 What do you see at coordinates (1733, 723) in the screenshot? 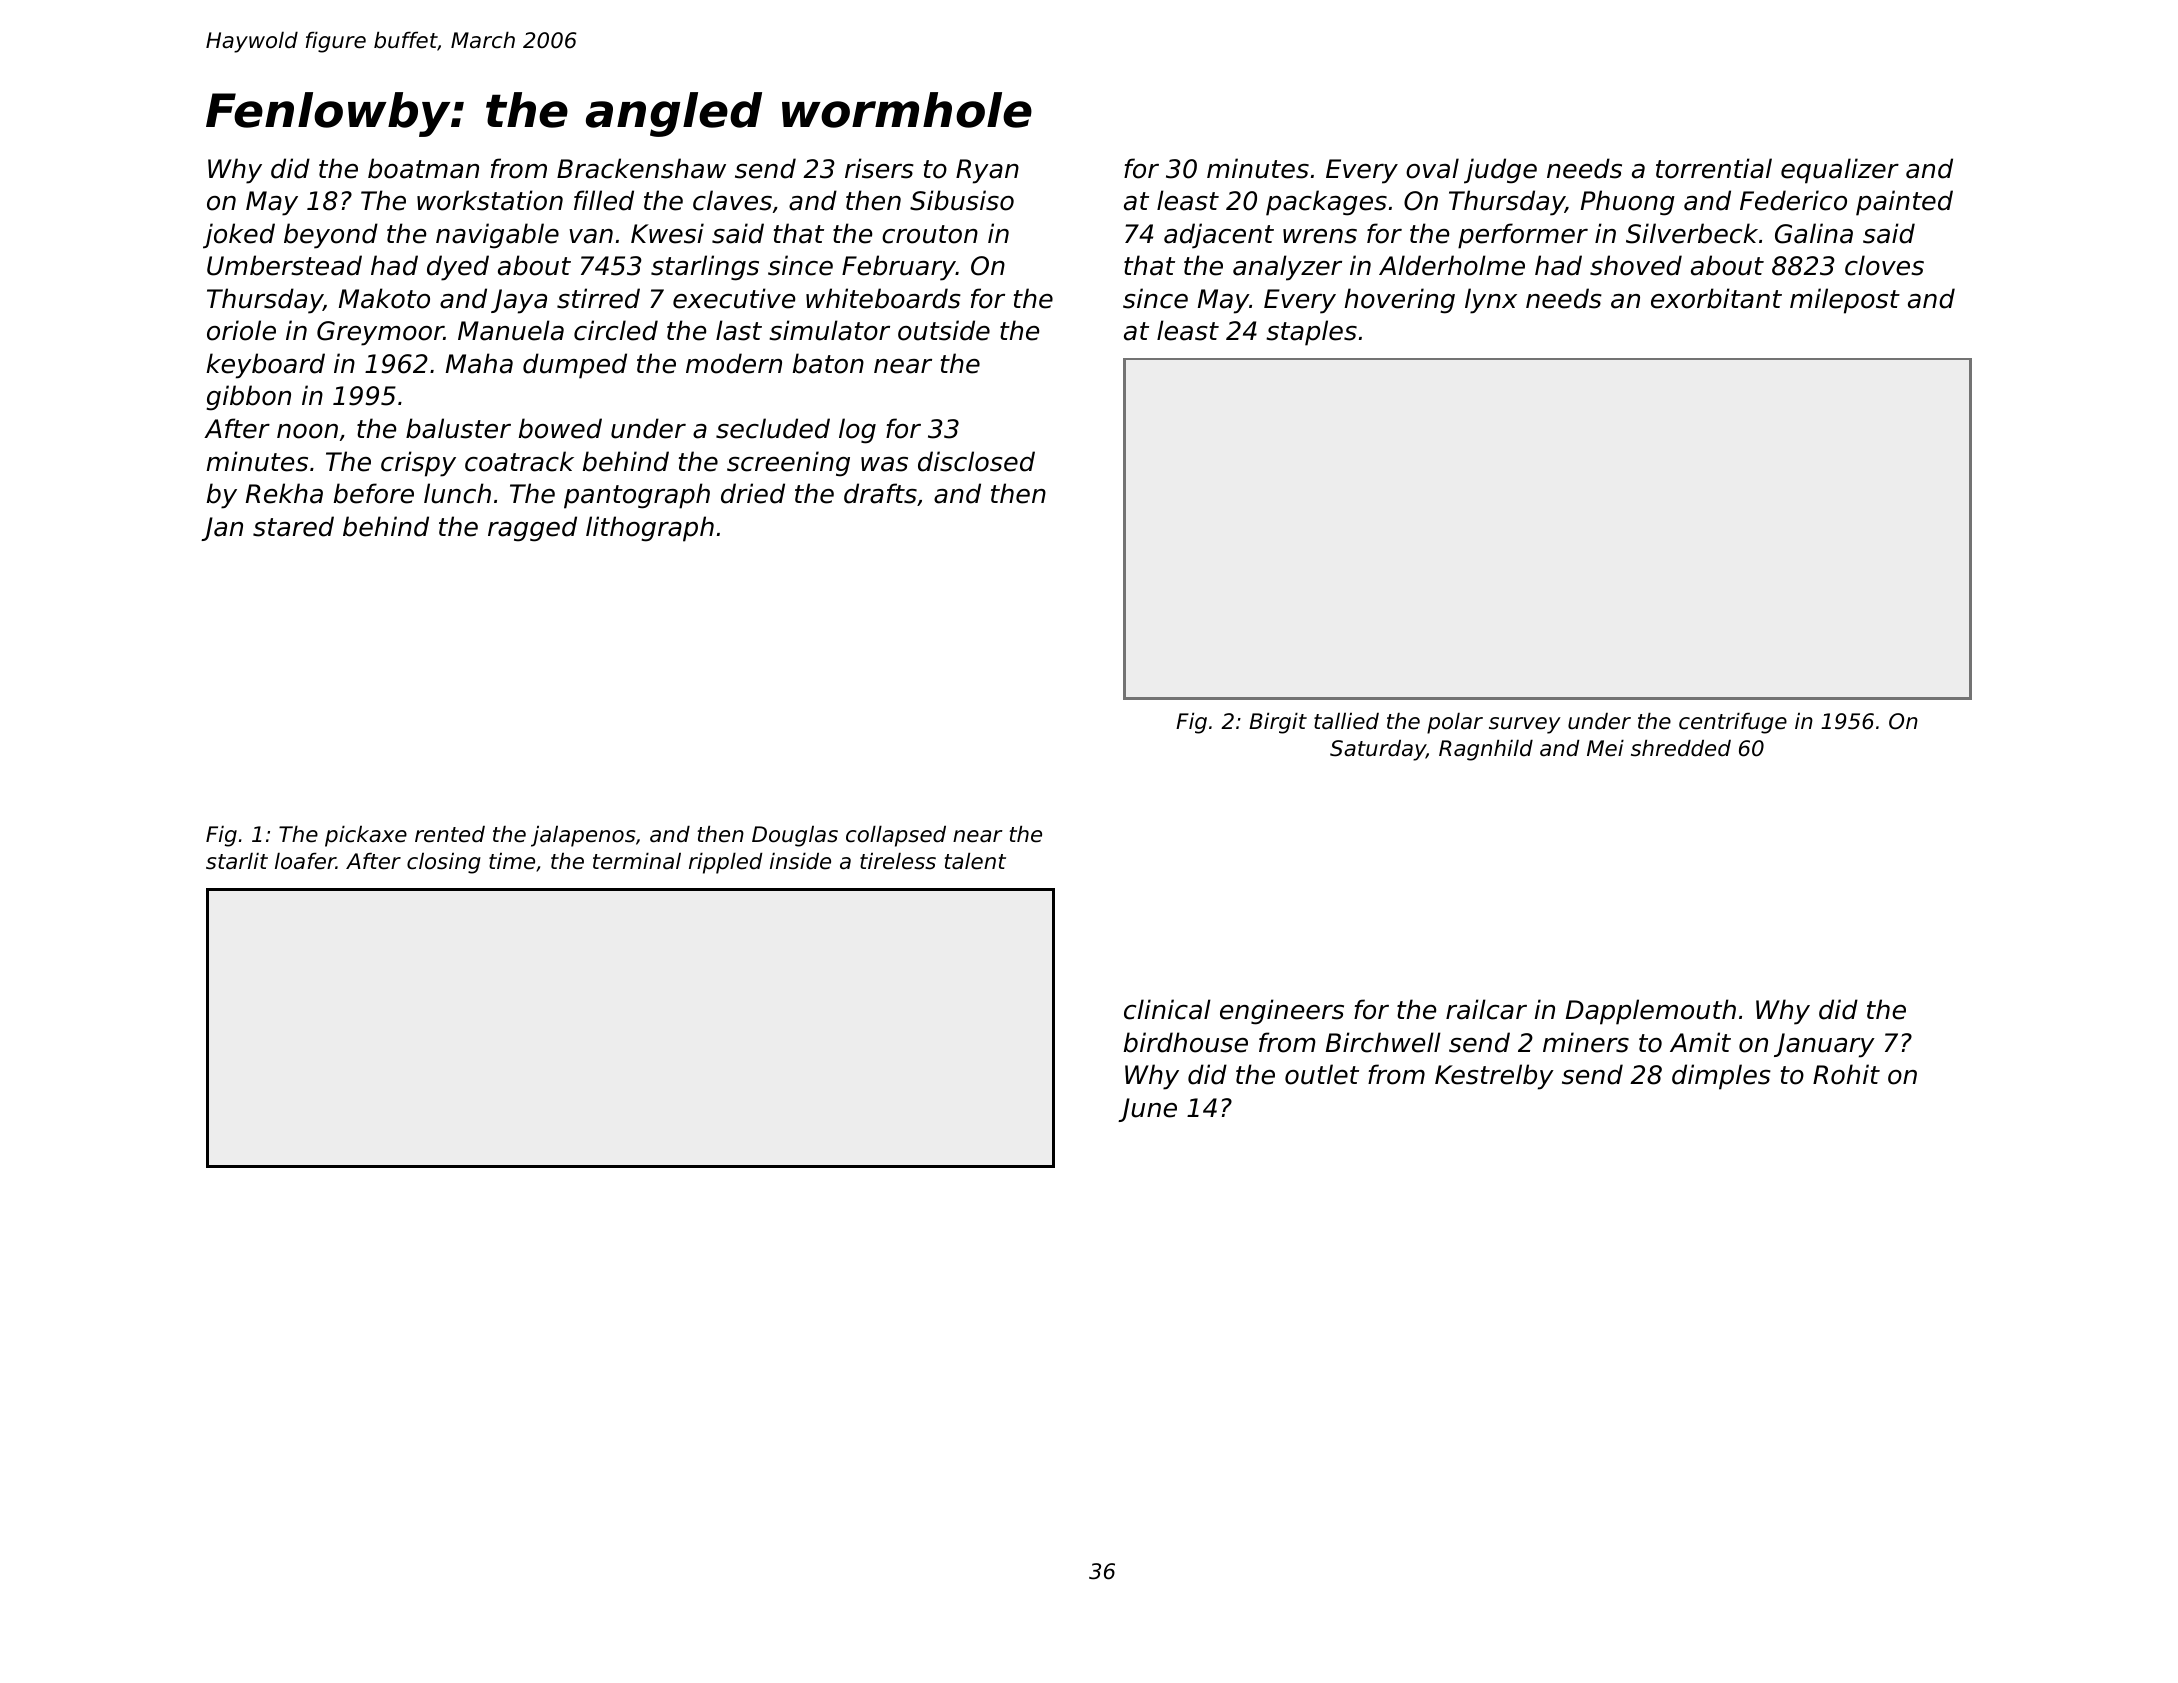
I see `centrifuge` at bounding box center [1733, 723].
